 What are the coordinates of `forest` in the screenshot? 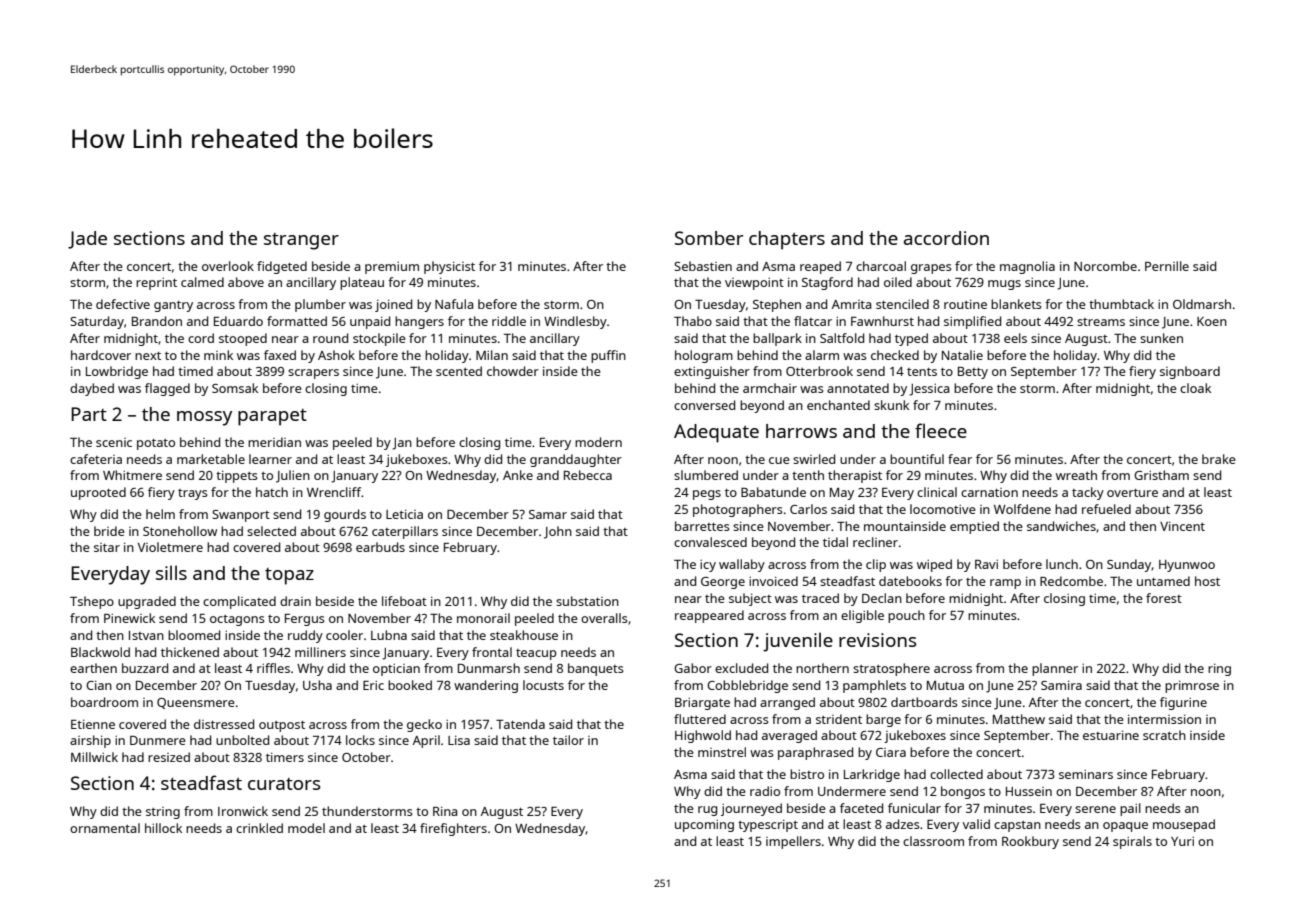 It's located at (1164, 598).
